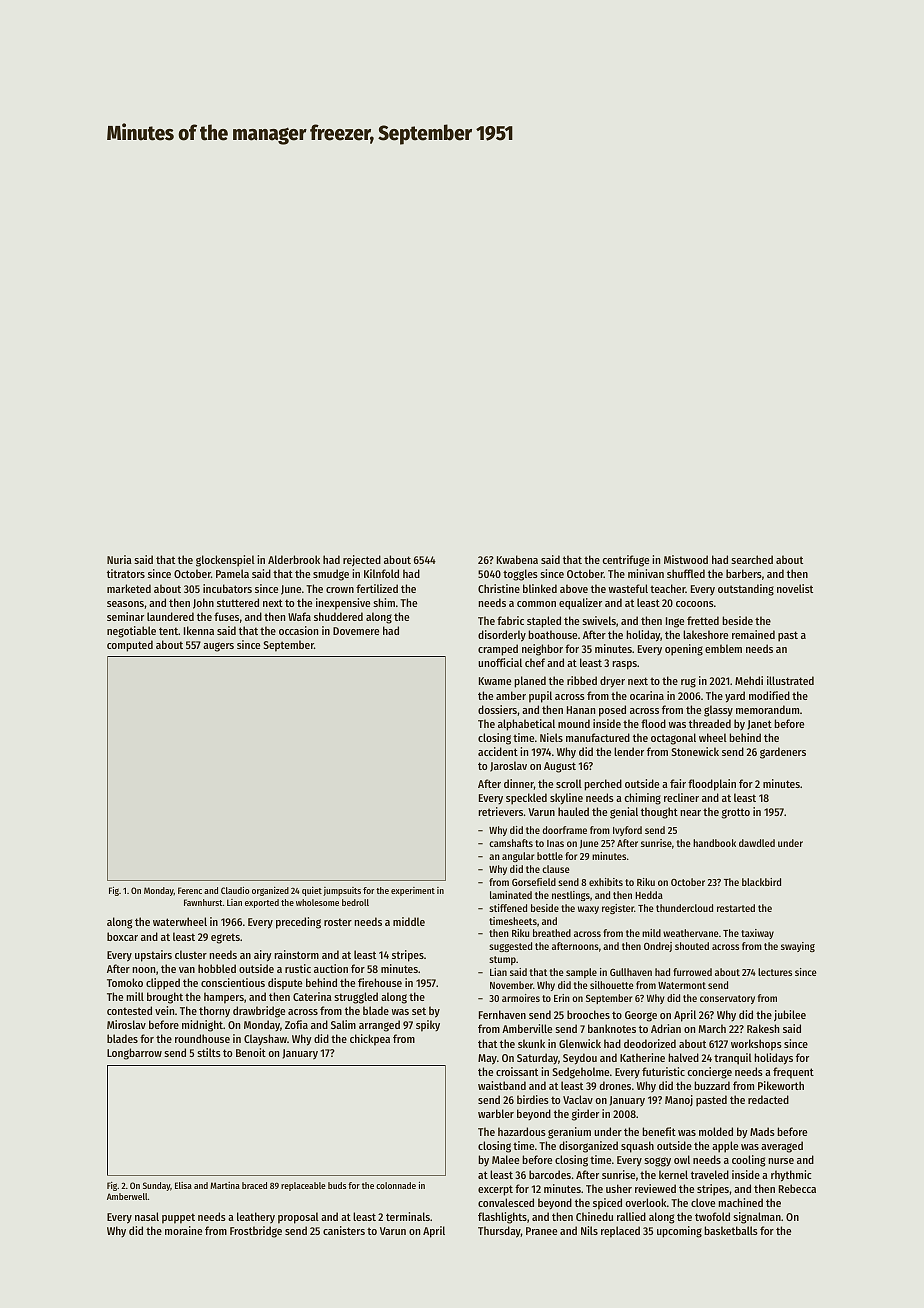 Image resolution: width=924 pixels, height=1308 pixels. What do you see at coordinates (517, 559) in the image?
I see `Kwabena` at bounding box center [517, 559].
